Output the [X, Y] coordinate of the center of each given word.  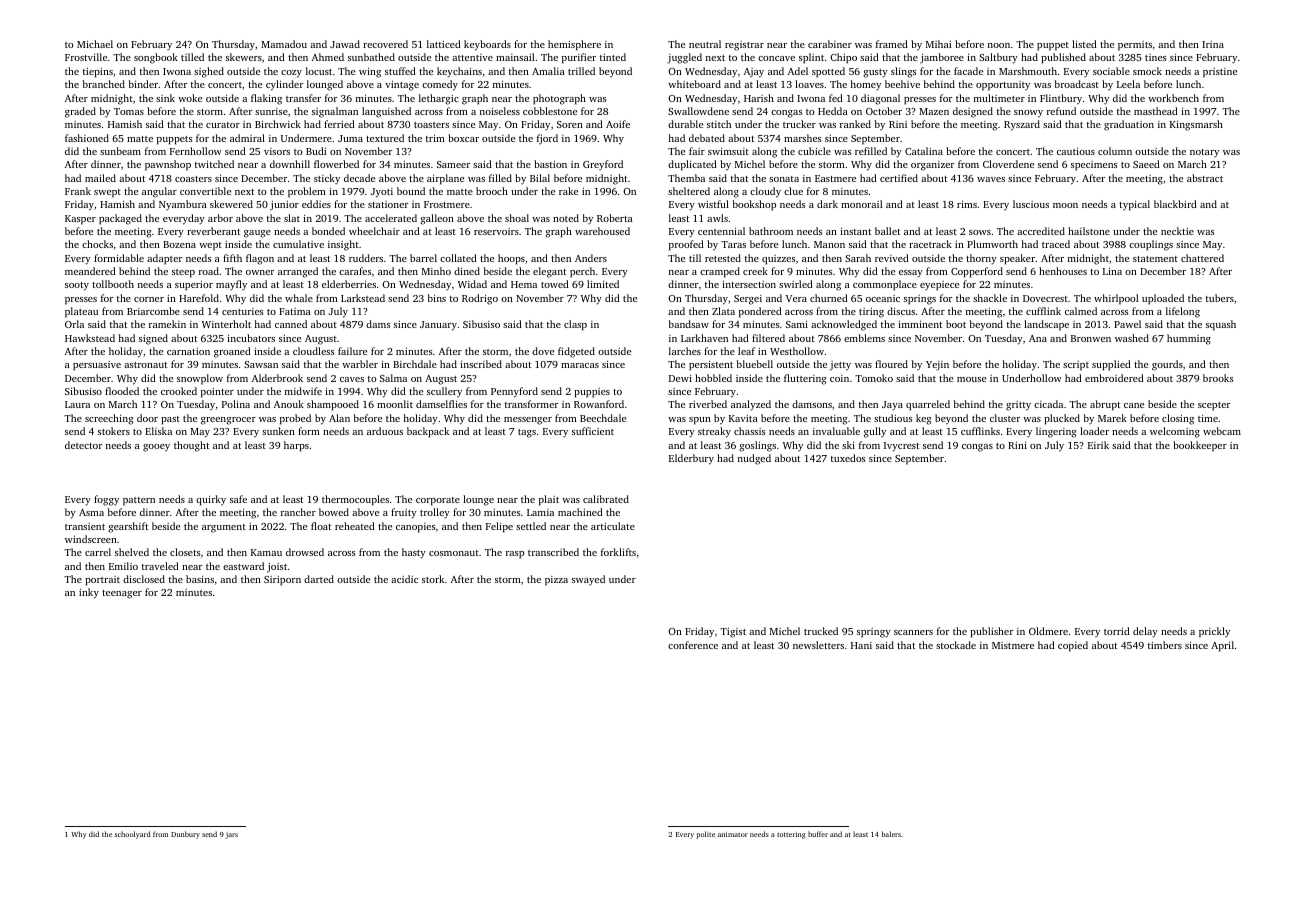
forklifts [618, 552]
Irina [1213, 44]
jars [231, 835]
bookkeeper [1200, 446]
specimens [1094, 166]
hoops [511, 259]
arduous [385, 431]
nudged [754, 459]
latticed [444, 44]
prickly [1214, 632]
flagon [260, 259]
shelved [132, 552]
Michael [95, 44]
